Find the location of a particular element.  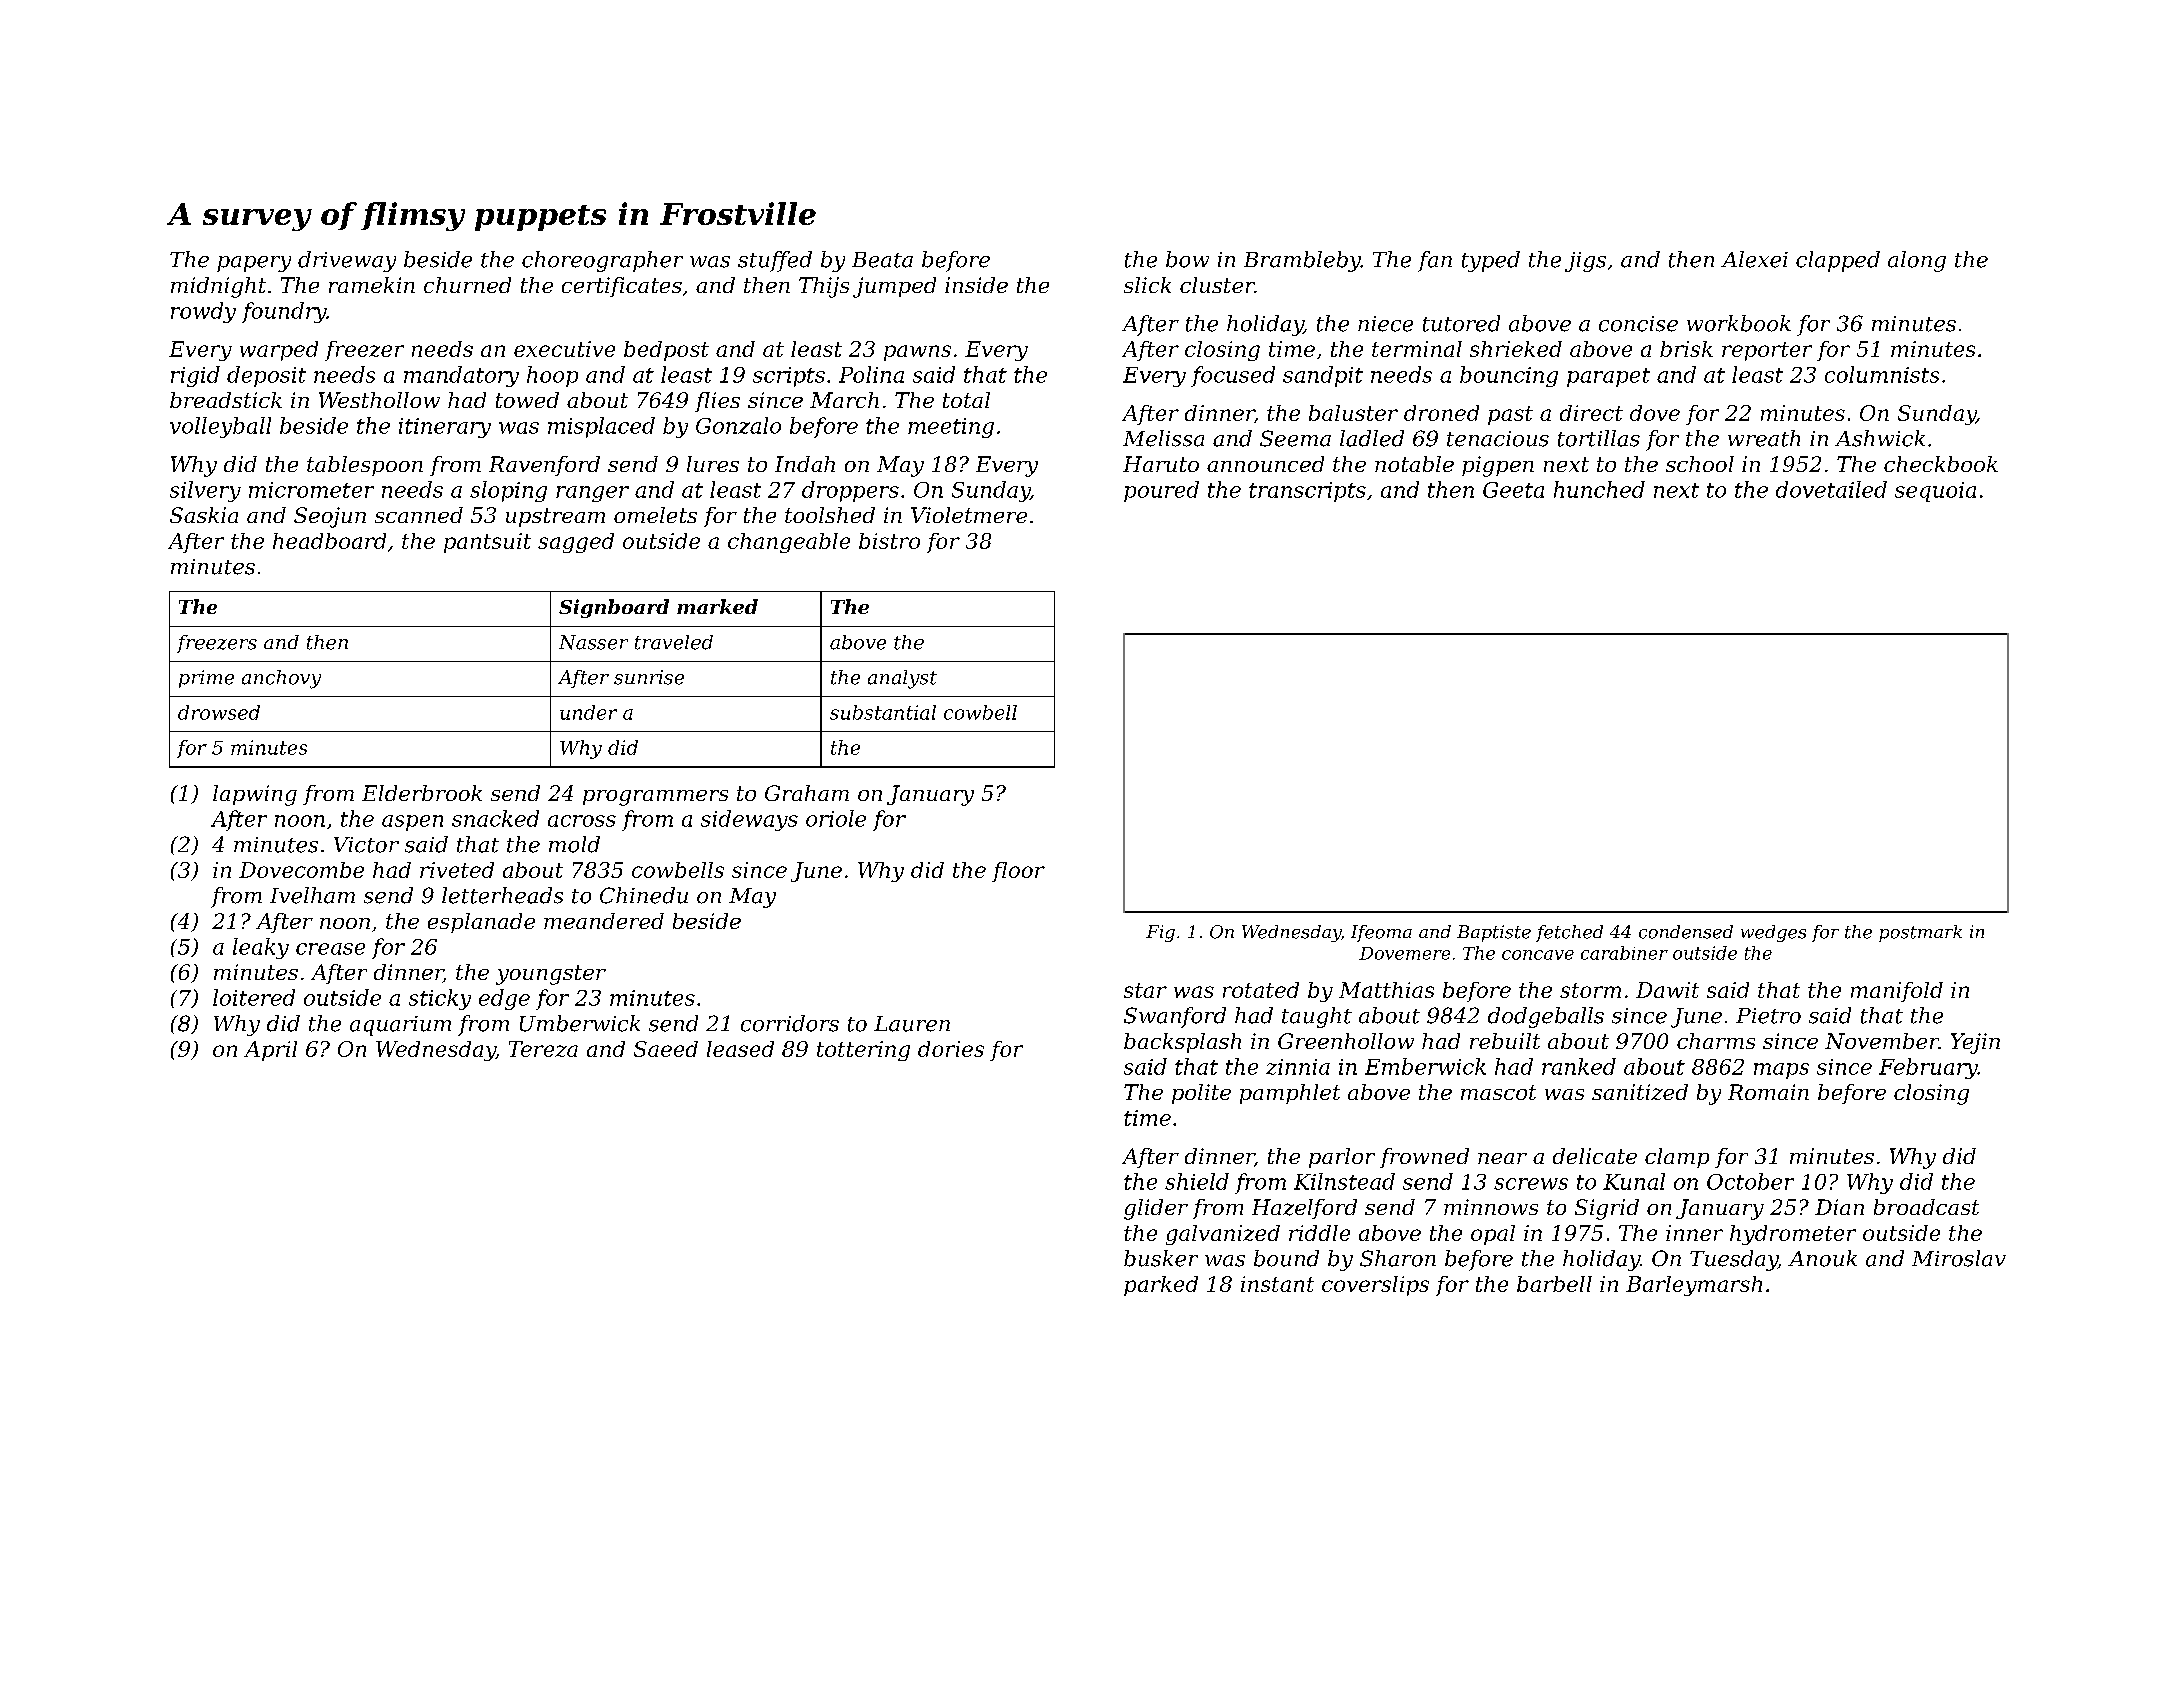

anchovy is located at coordinates (281, 679).
